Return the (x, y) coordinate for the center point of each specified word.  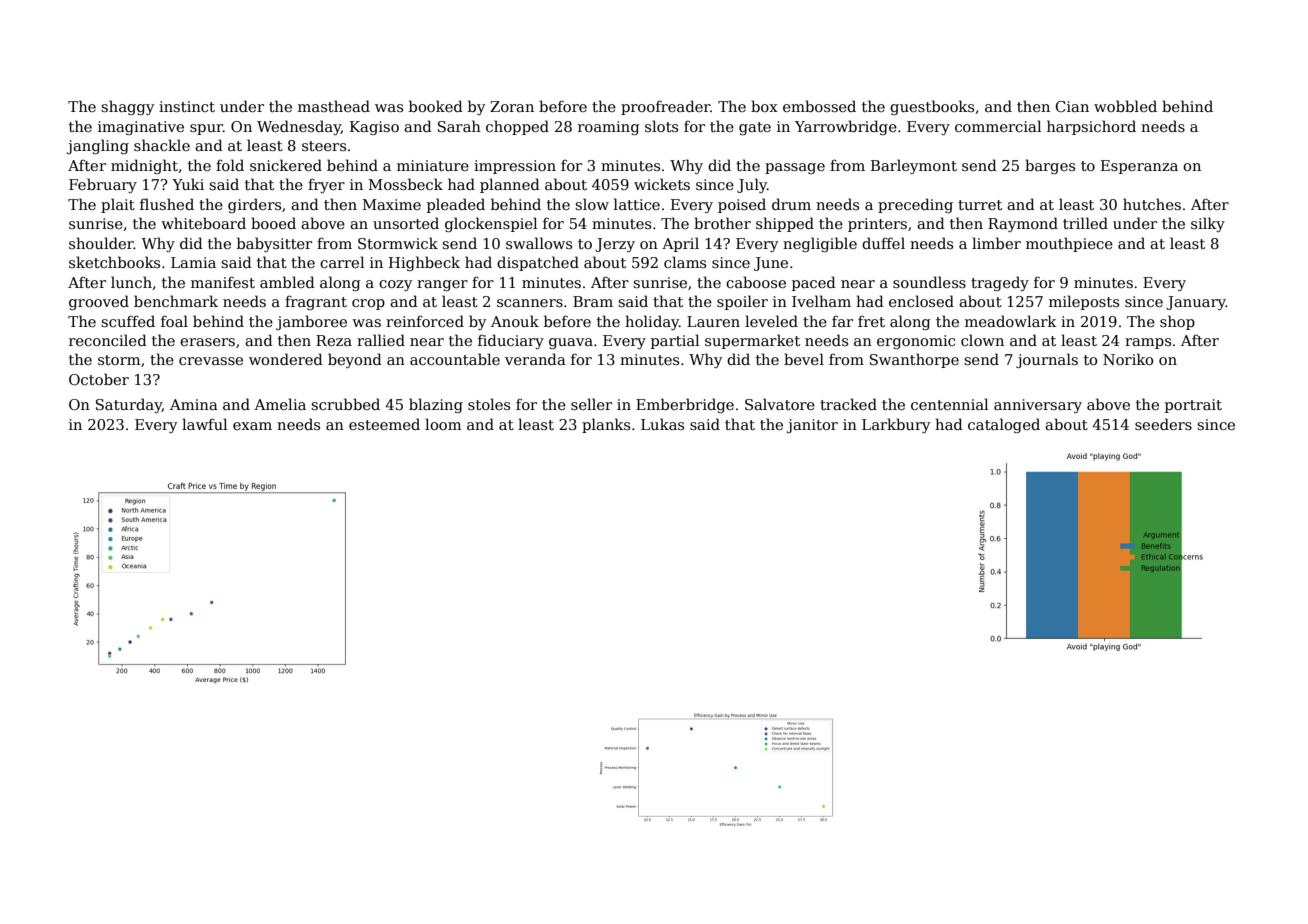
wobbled (1125, 106)
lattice (637, 204)
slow (592, 204)
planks (606, 425)
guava (571, 343)
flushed (167, 204)
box (764, 106)
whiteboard (203, 223)
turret (980, 205)
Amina (194, 404)
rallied (381, 340)
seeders (1163, 424)
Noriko (1128, 359)
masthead (334, 106)
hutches (1152, 204)
